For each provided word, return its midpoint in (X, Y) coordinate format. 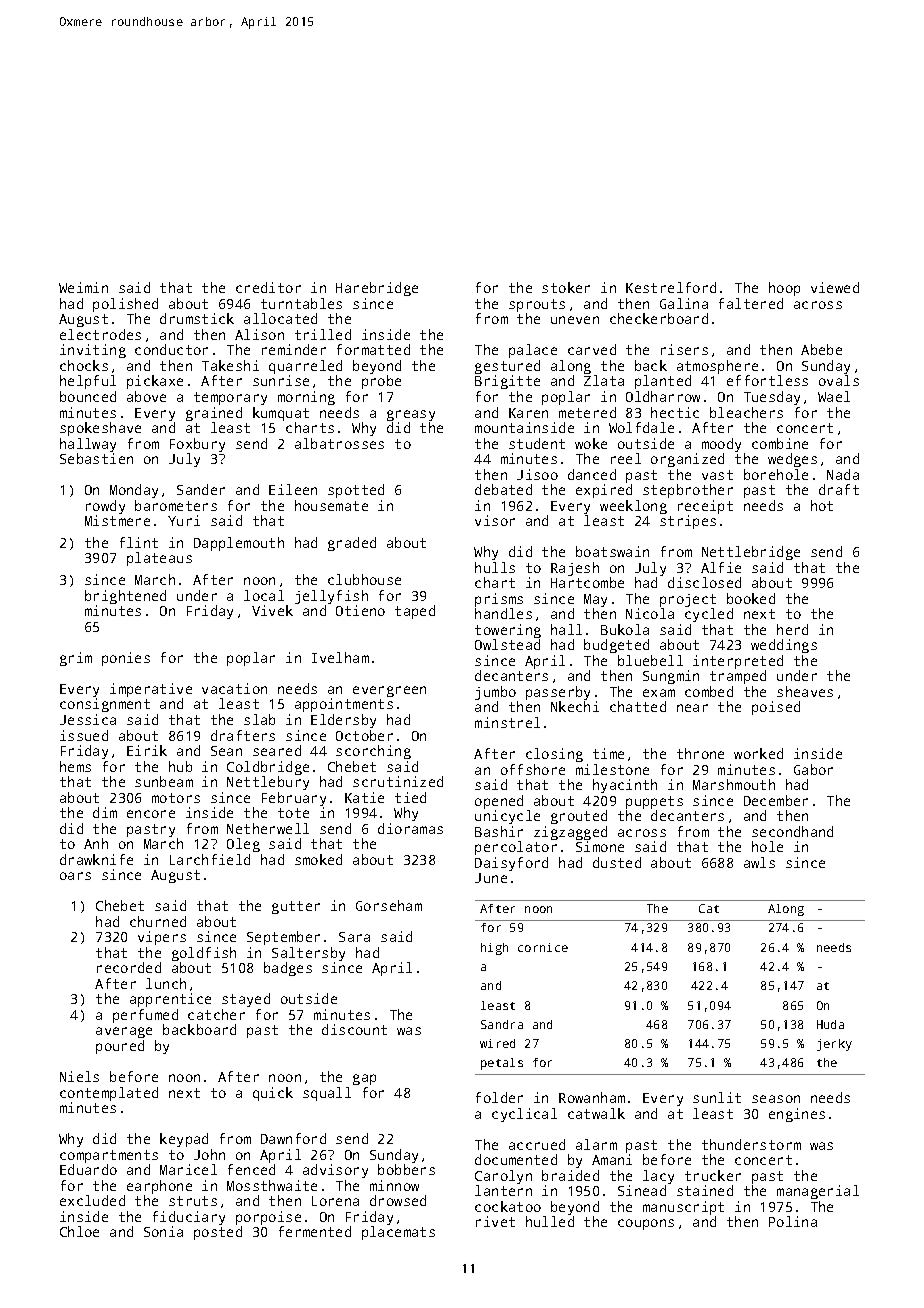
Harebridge (377, 289)
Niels (79, 1076)
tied (410, 797)
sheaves (805, 691)
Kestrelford (671, 287)
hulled (550, 1221)
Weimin (83, 287)
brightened (125, 597)
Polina (793, 1221)
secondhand (792, 831)
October (364, 735)
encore (151, 814)
